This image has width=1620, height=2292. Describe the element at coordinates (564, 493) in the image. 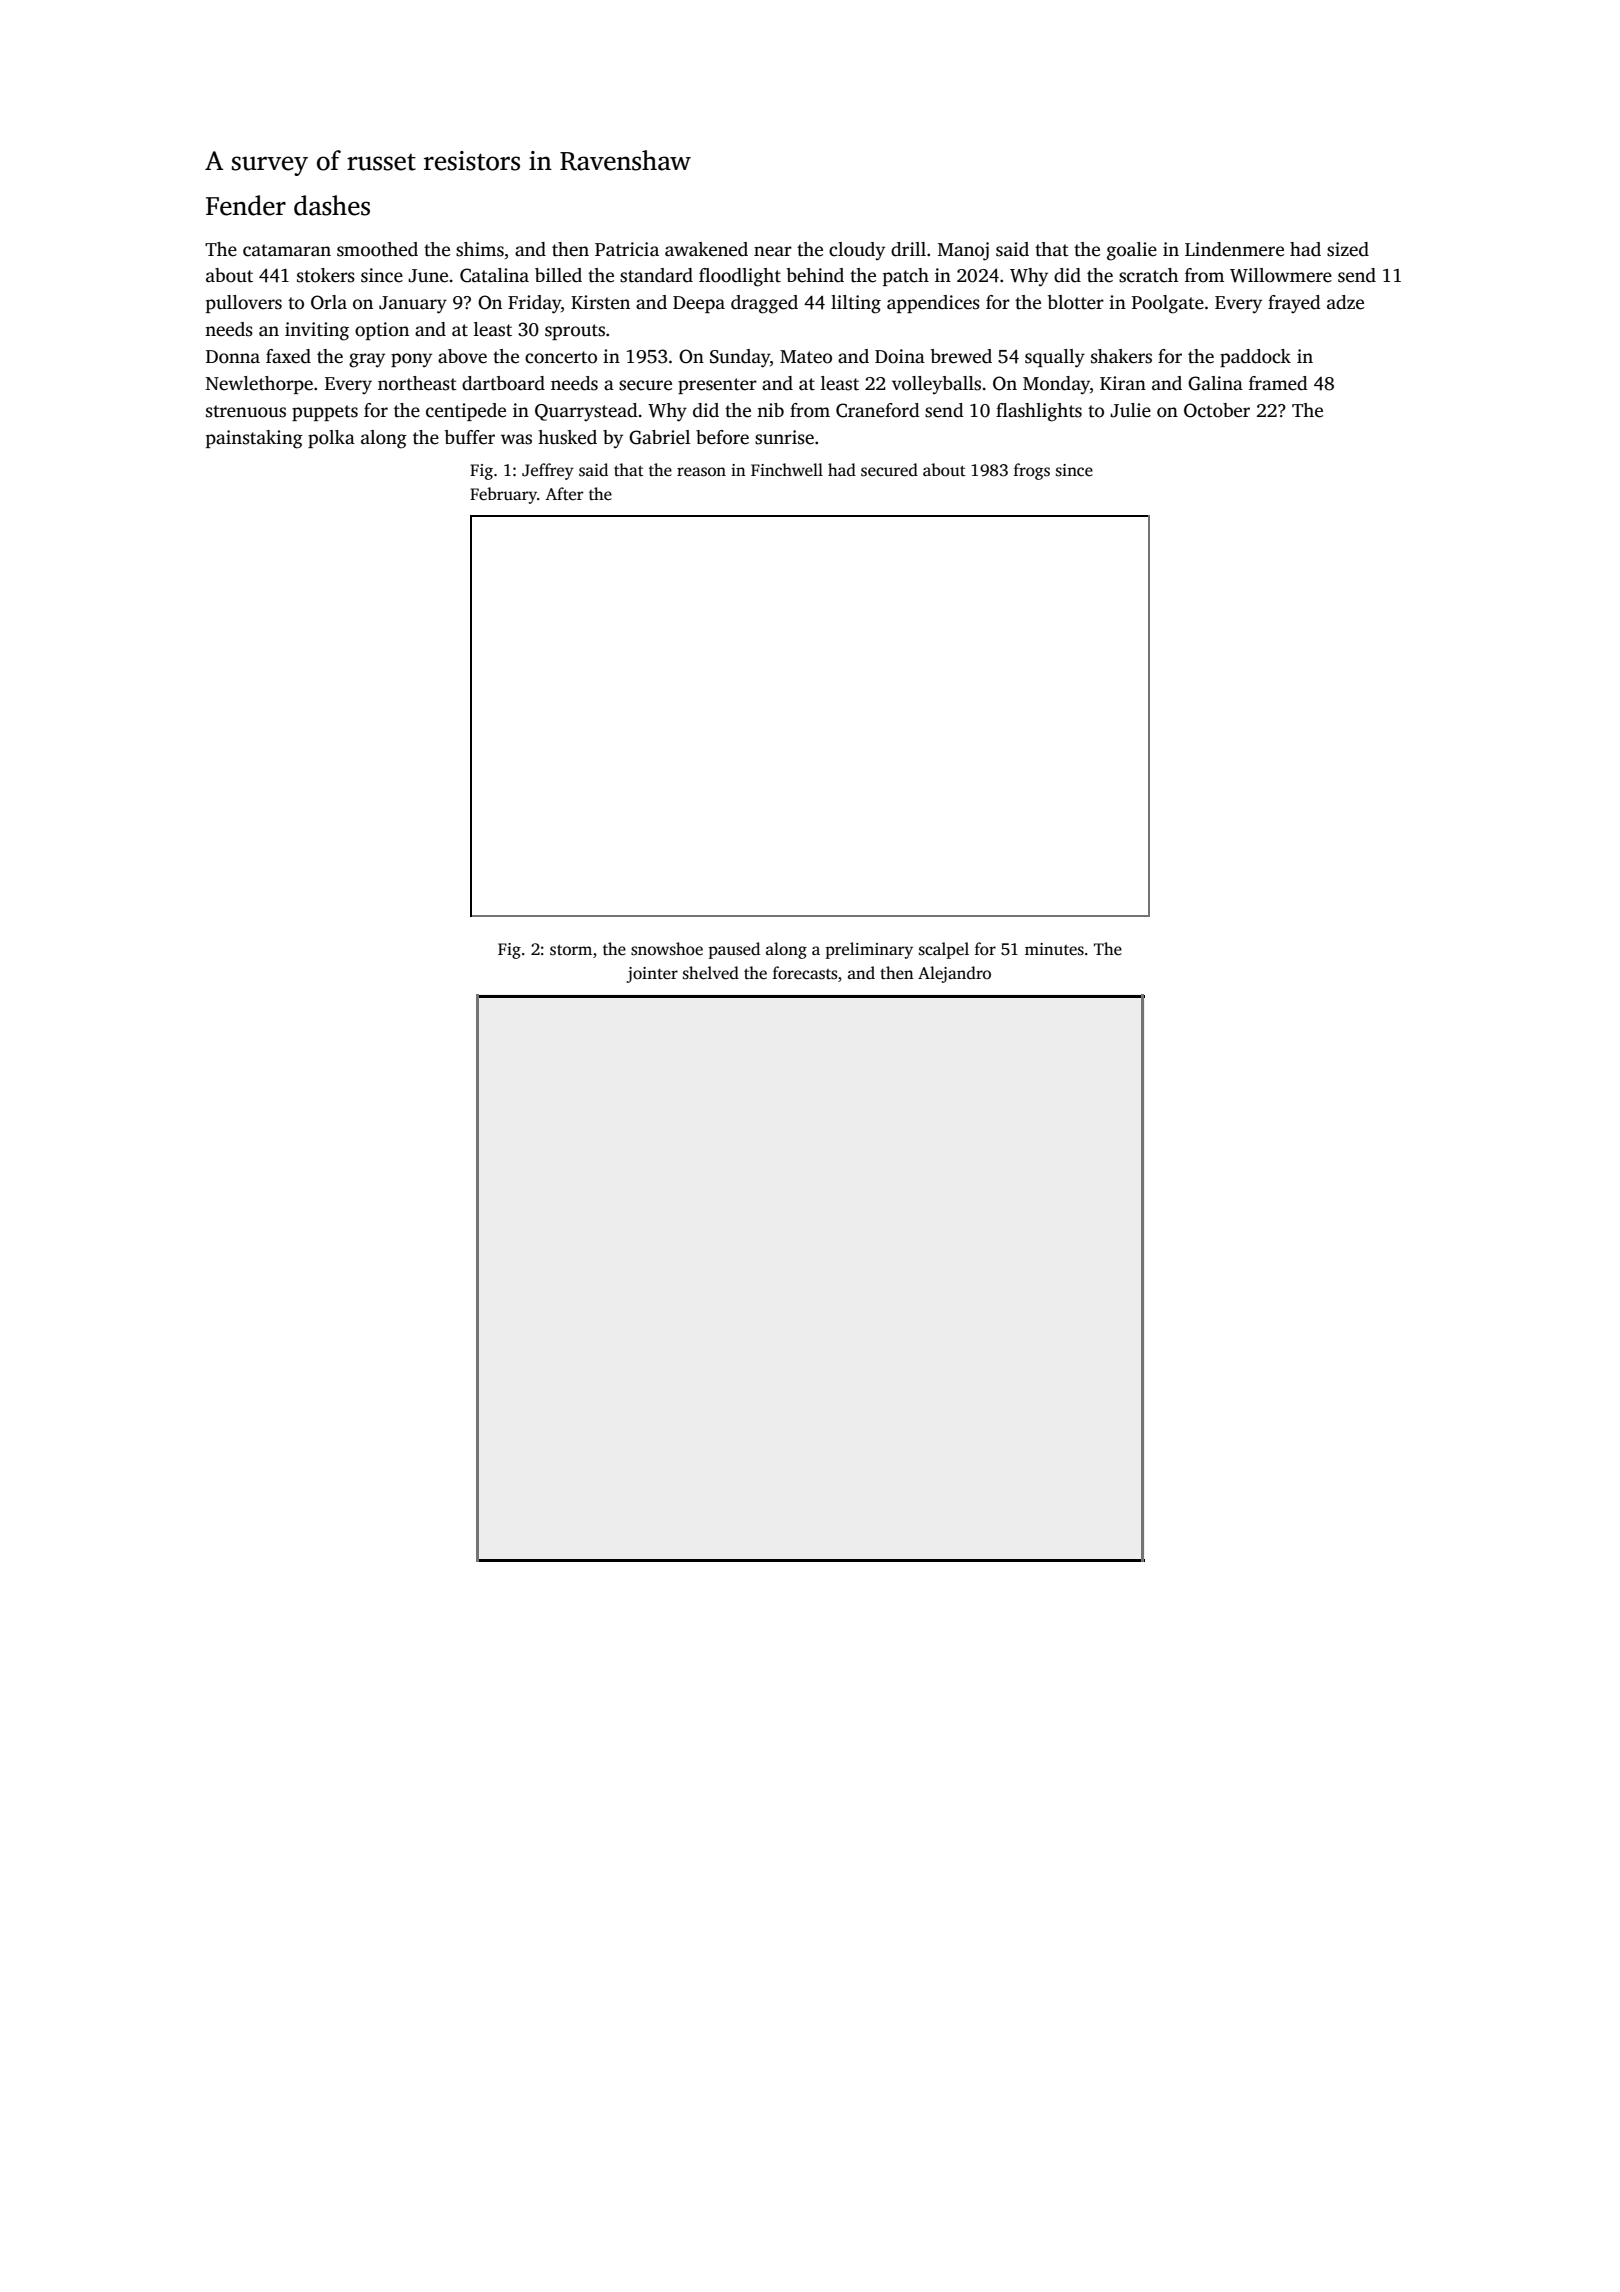

I see `After` at that location.
